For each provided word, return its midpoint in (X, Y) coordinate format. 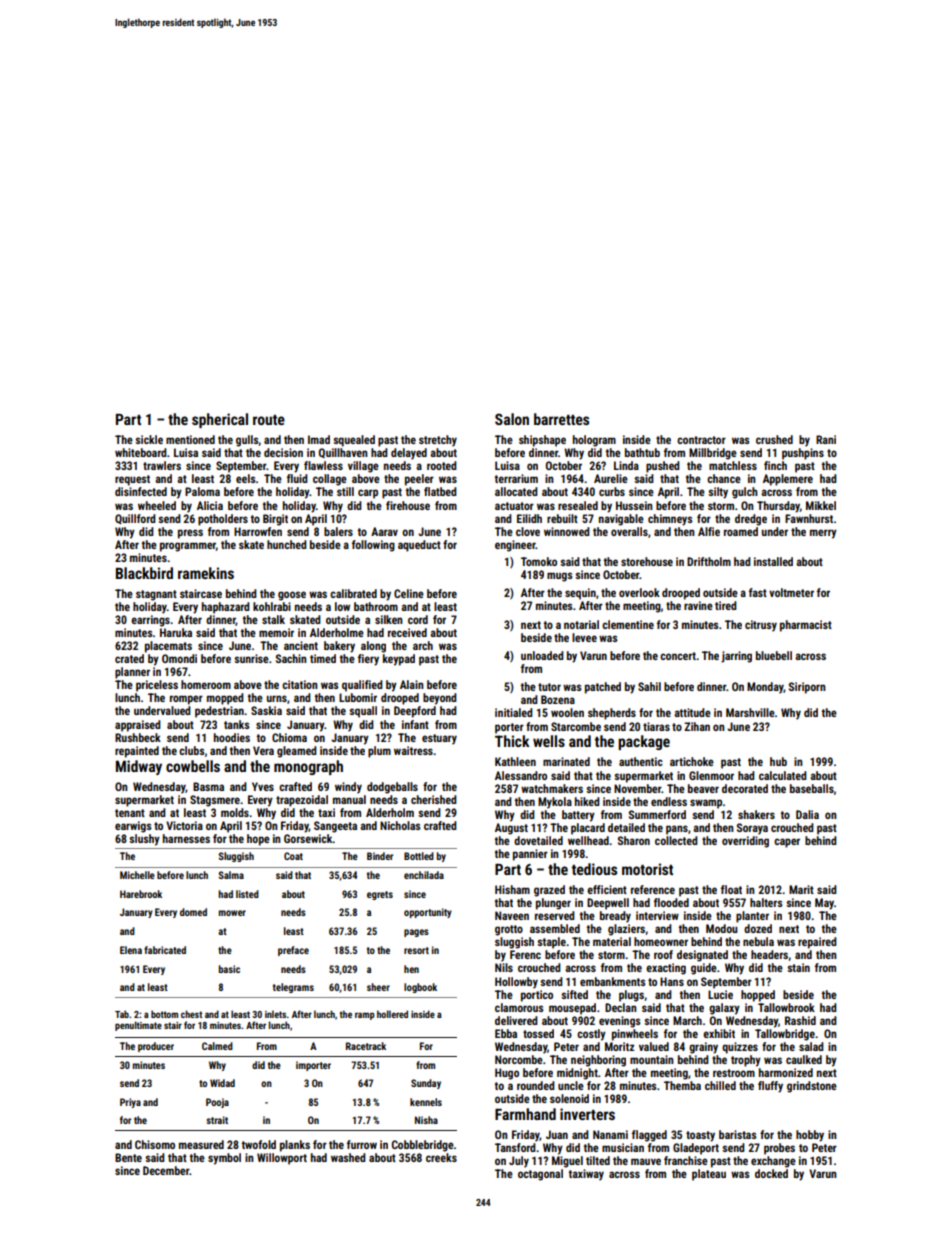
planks (295, 1146)
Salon (512, 419)
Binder (380, 856)
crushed (774, 439)
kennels (426, 1102)
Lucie (720, 994)
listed (247, 894)
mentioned (190, 439)
